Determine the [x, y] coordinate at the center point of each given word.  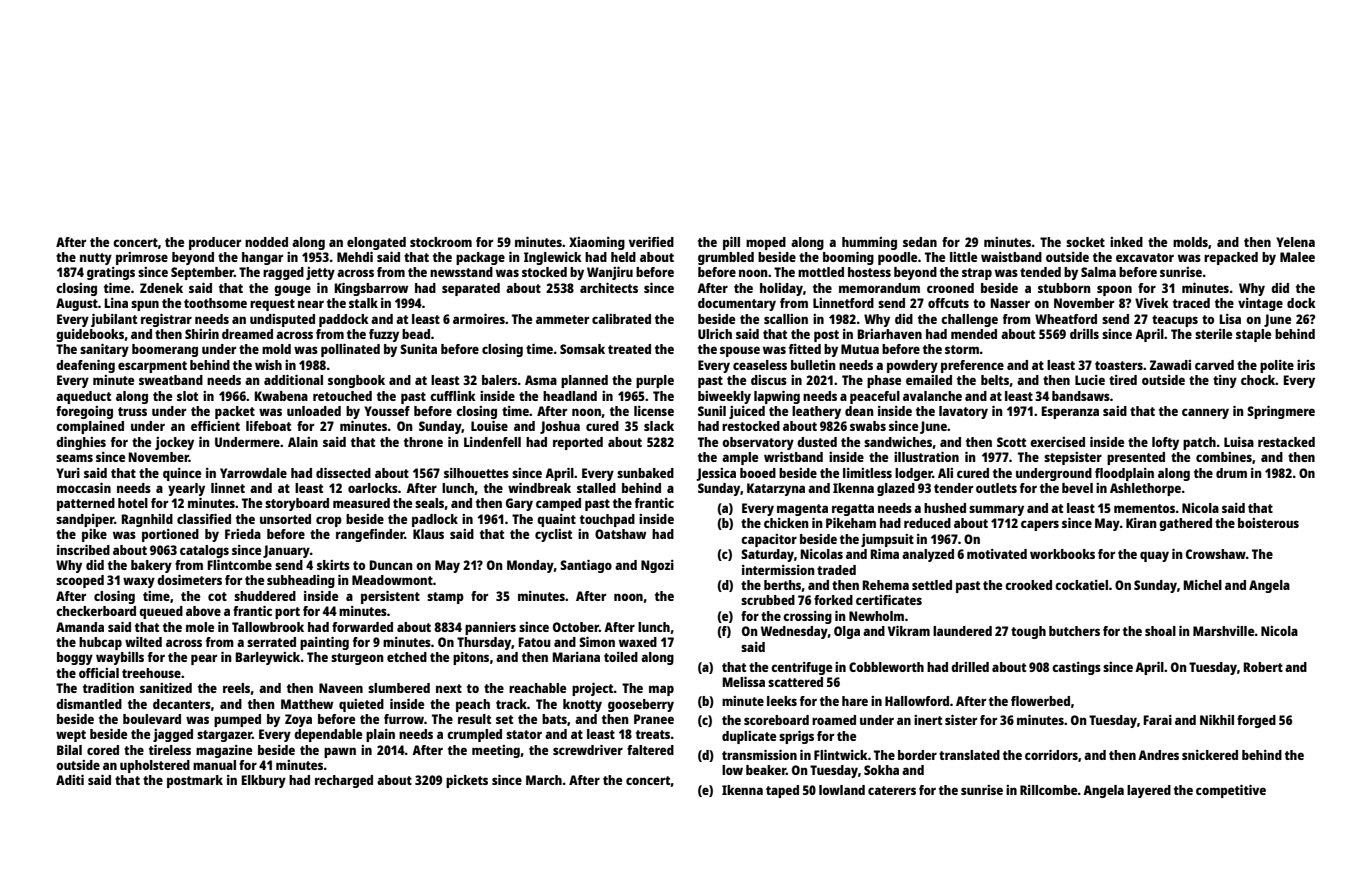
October [576, 627]
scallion [786, 319]
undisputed [282, 320]
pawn [340, 752]
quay [1154, 556]
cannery [1205, 413]
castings [1076, 668]
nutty [96, 259]
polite [1277, 366]
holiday [781, 289]
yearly [186, 489]
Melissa [743, 682]
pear [204, 659]
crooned [950, 288]
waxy [139, 582]
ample [740, 458]
